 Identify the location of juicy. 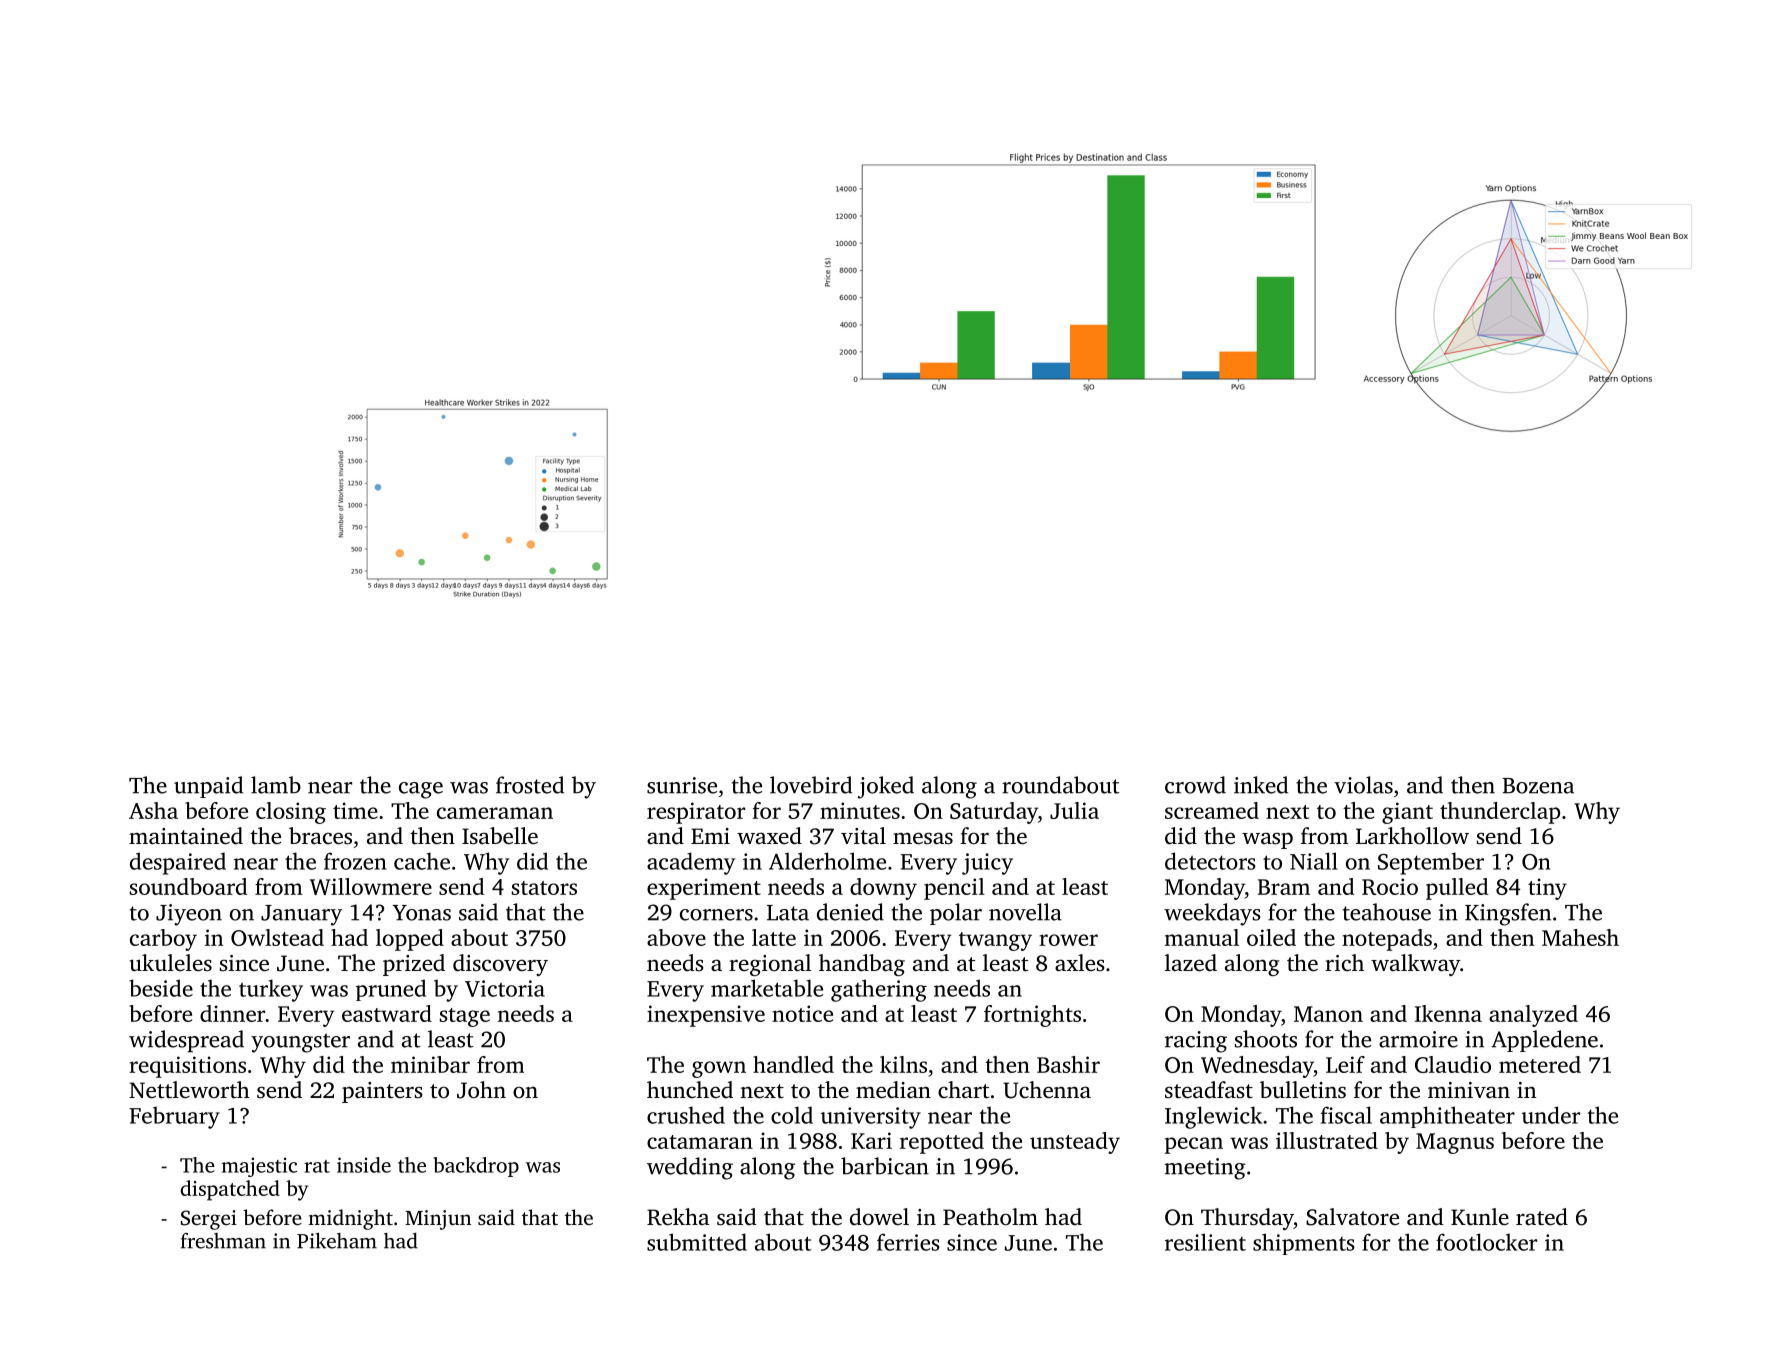
(987, 864).
